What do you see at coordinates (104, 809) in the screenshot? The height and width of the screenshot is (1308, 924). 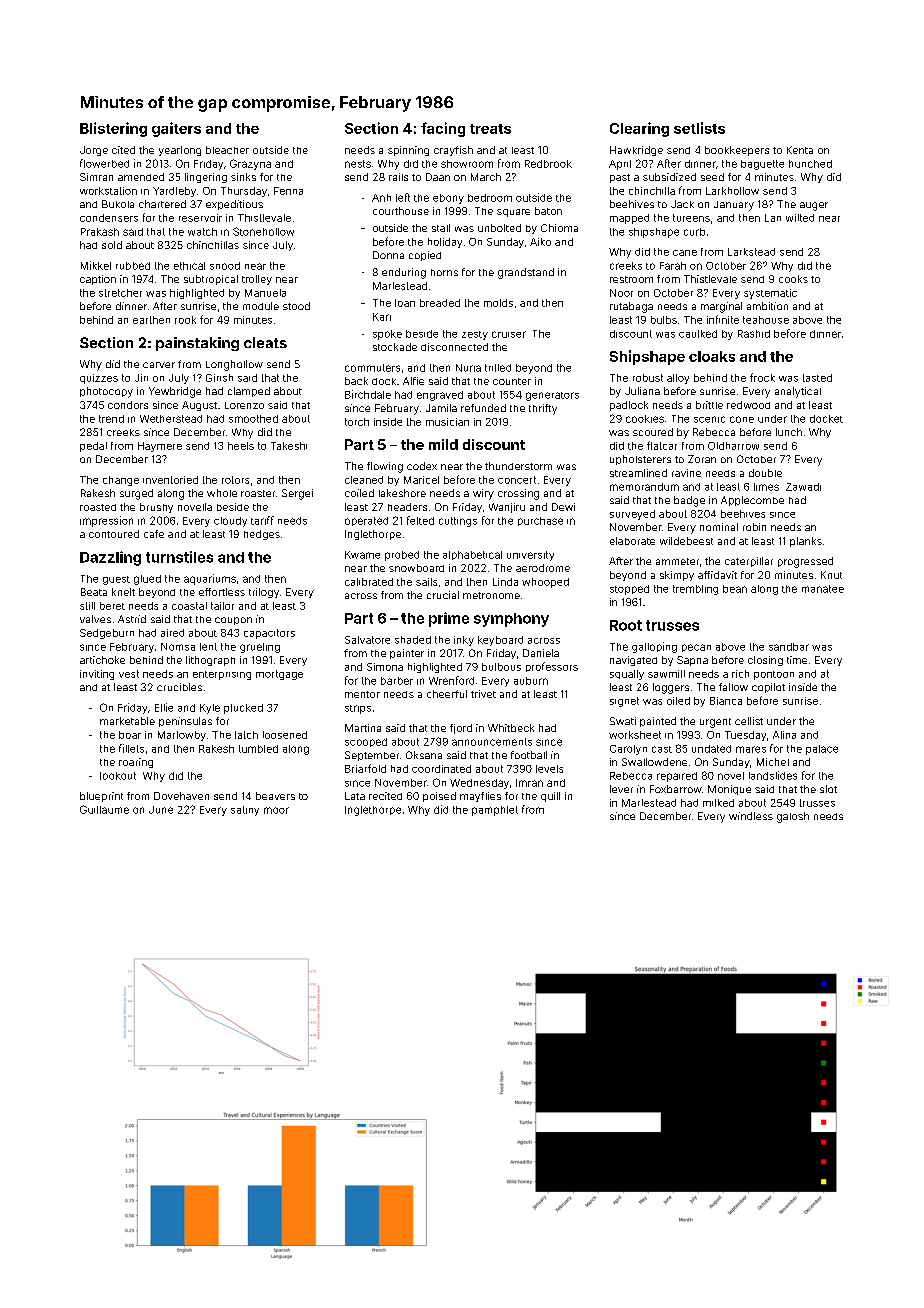 I see `Guillaume` at bounding box center [104, 809].
